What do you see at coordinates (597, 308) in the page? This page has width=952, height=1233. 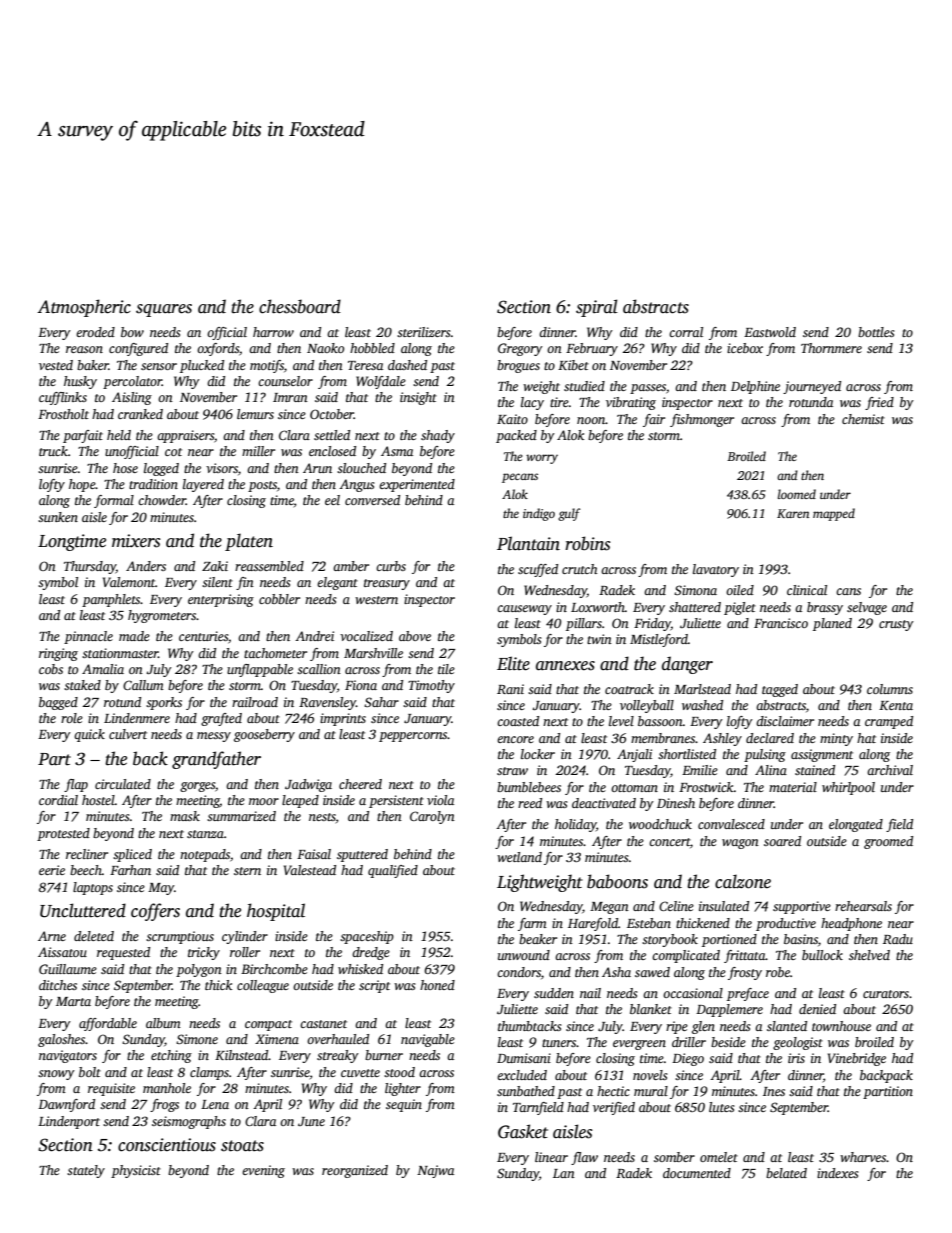 I see `spiral` at bounding box center [597, 308].
